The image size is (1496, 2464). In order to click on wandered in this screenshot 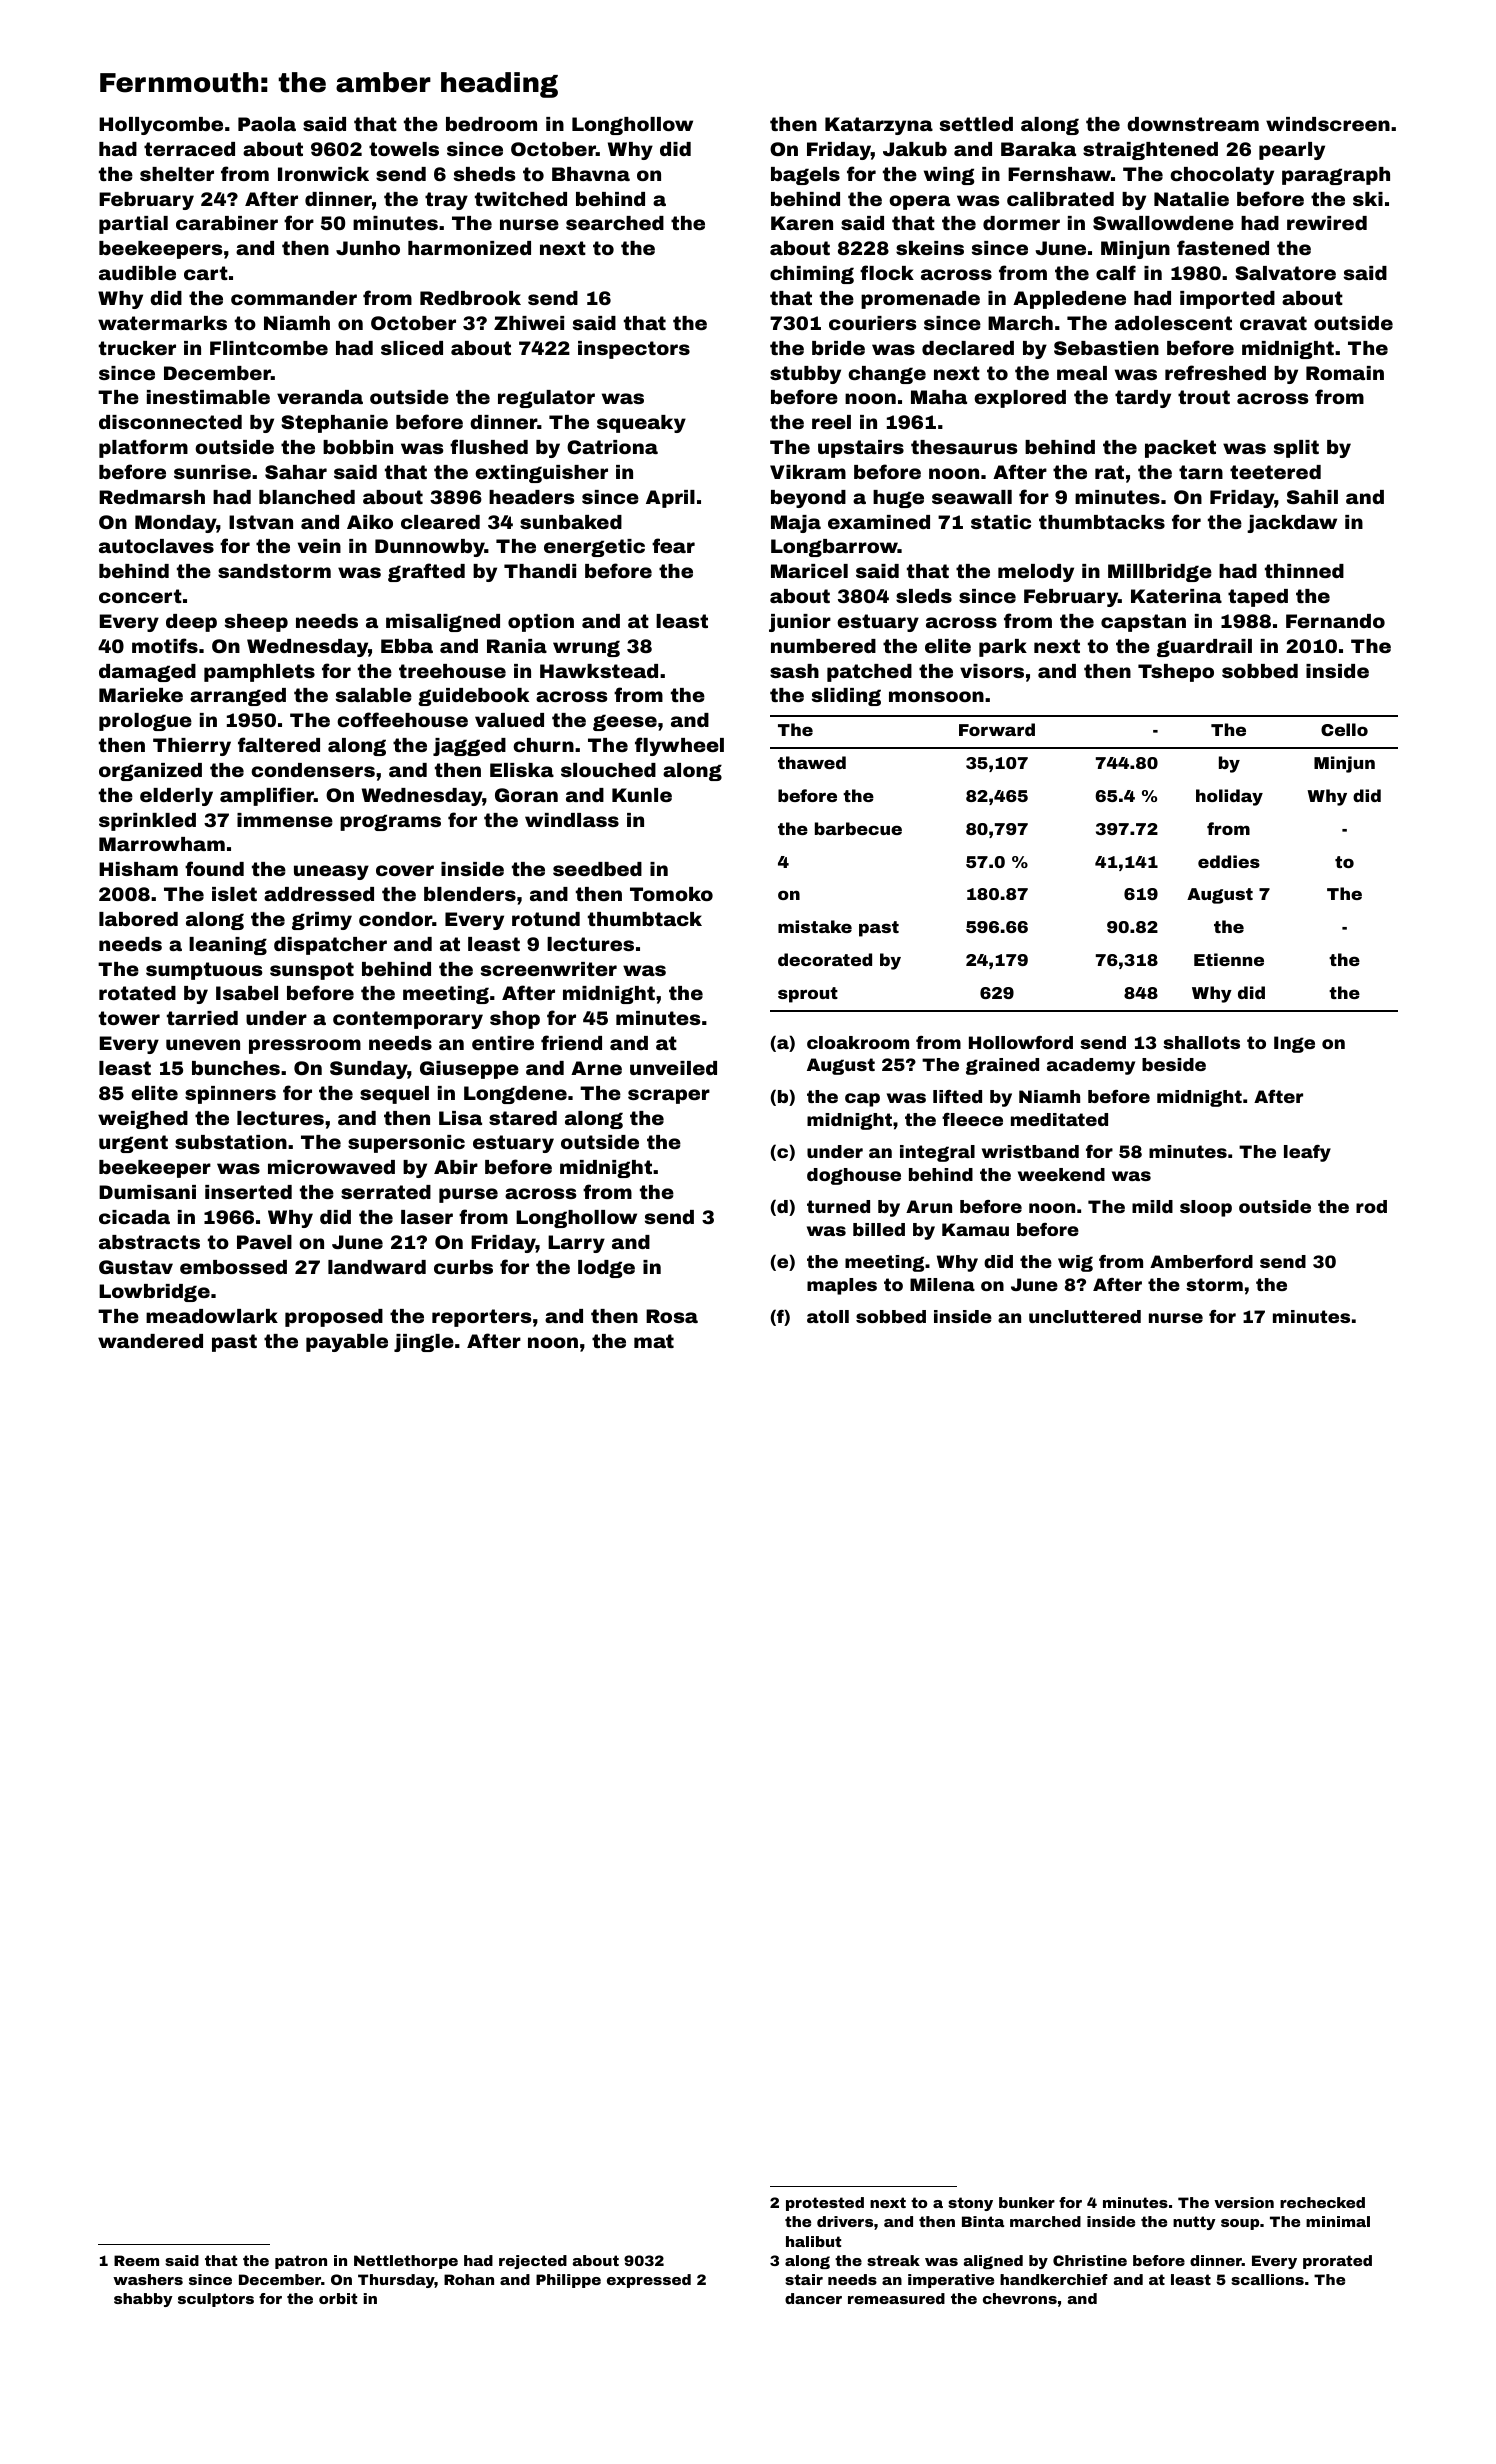, I will do `click(150, 1341)`.
